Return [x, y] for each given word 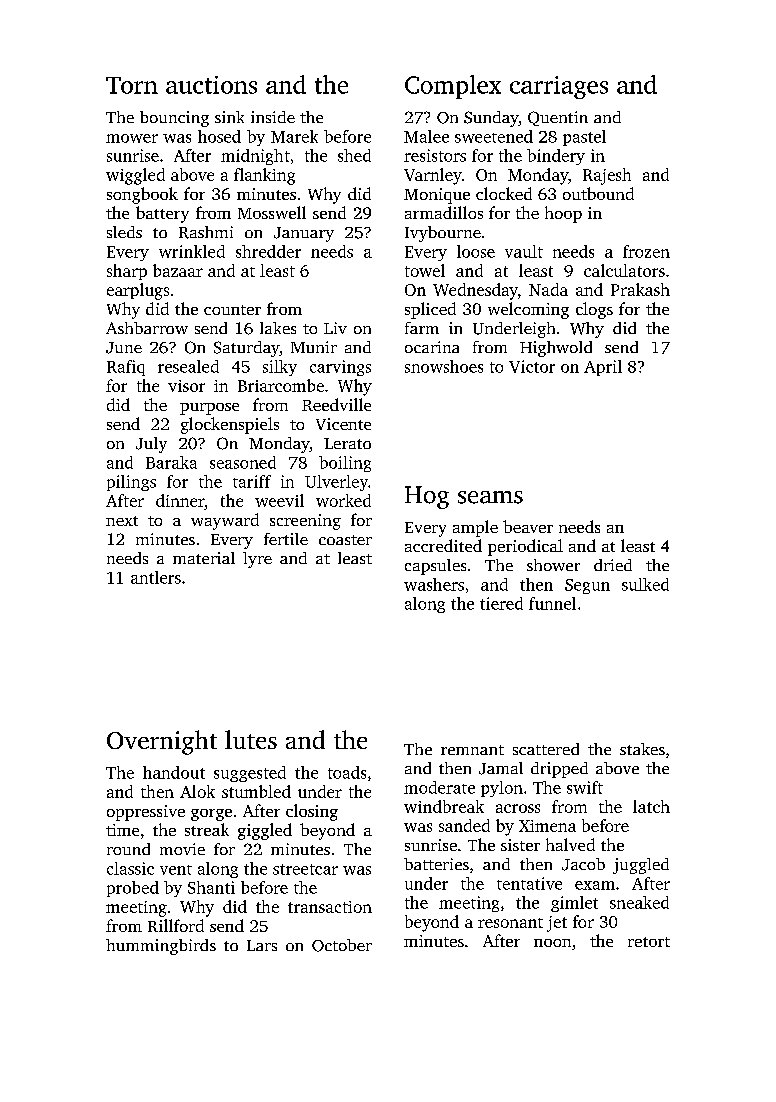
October [342, 945]
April [603, 368]
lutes [251, 739]
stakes [642, 749]
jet [557, 924]
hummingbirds [161, 947]
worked [343, 500]
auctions [211, 85]
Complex [453, 87]
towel [425, 270]
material [204, 558]
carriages [559, 87]
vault [524, 251]
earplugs [138, 291]
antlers [156, 577]
